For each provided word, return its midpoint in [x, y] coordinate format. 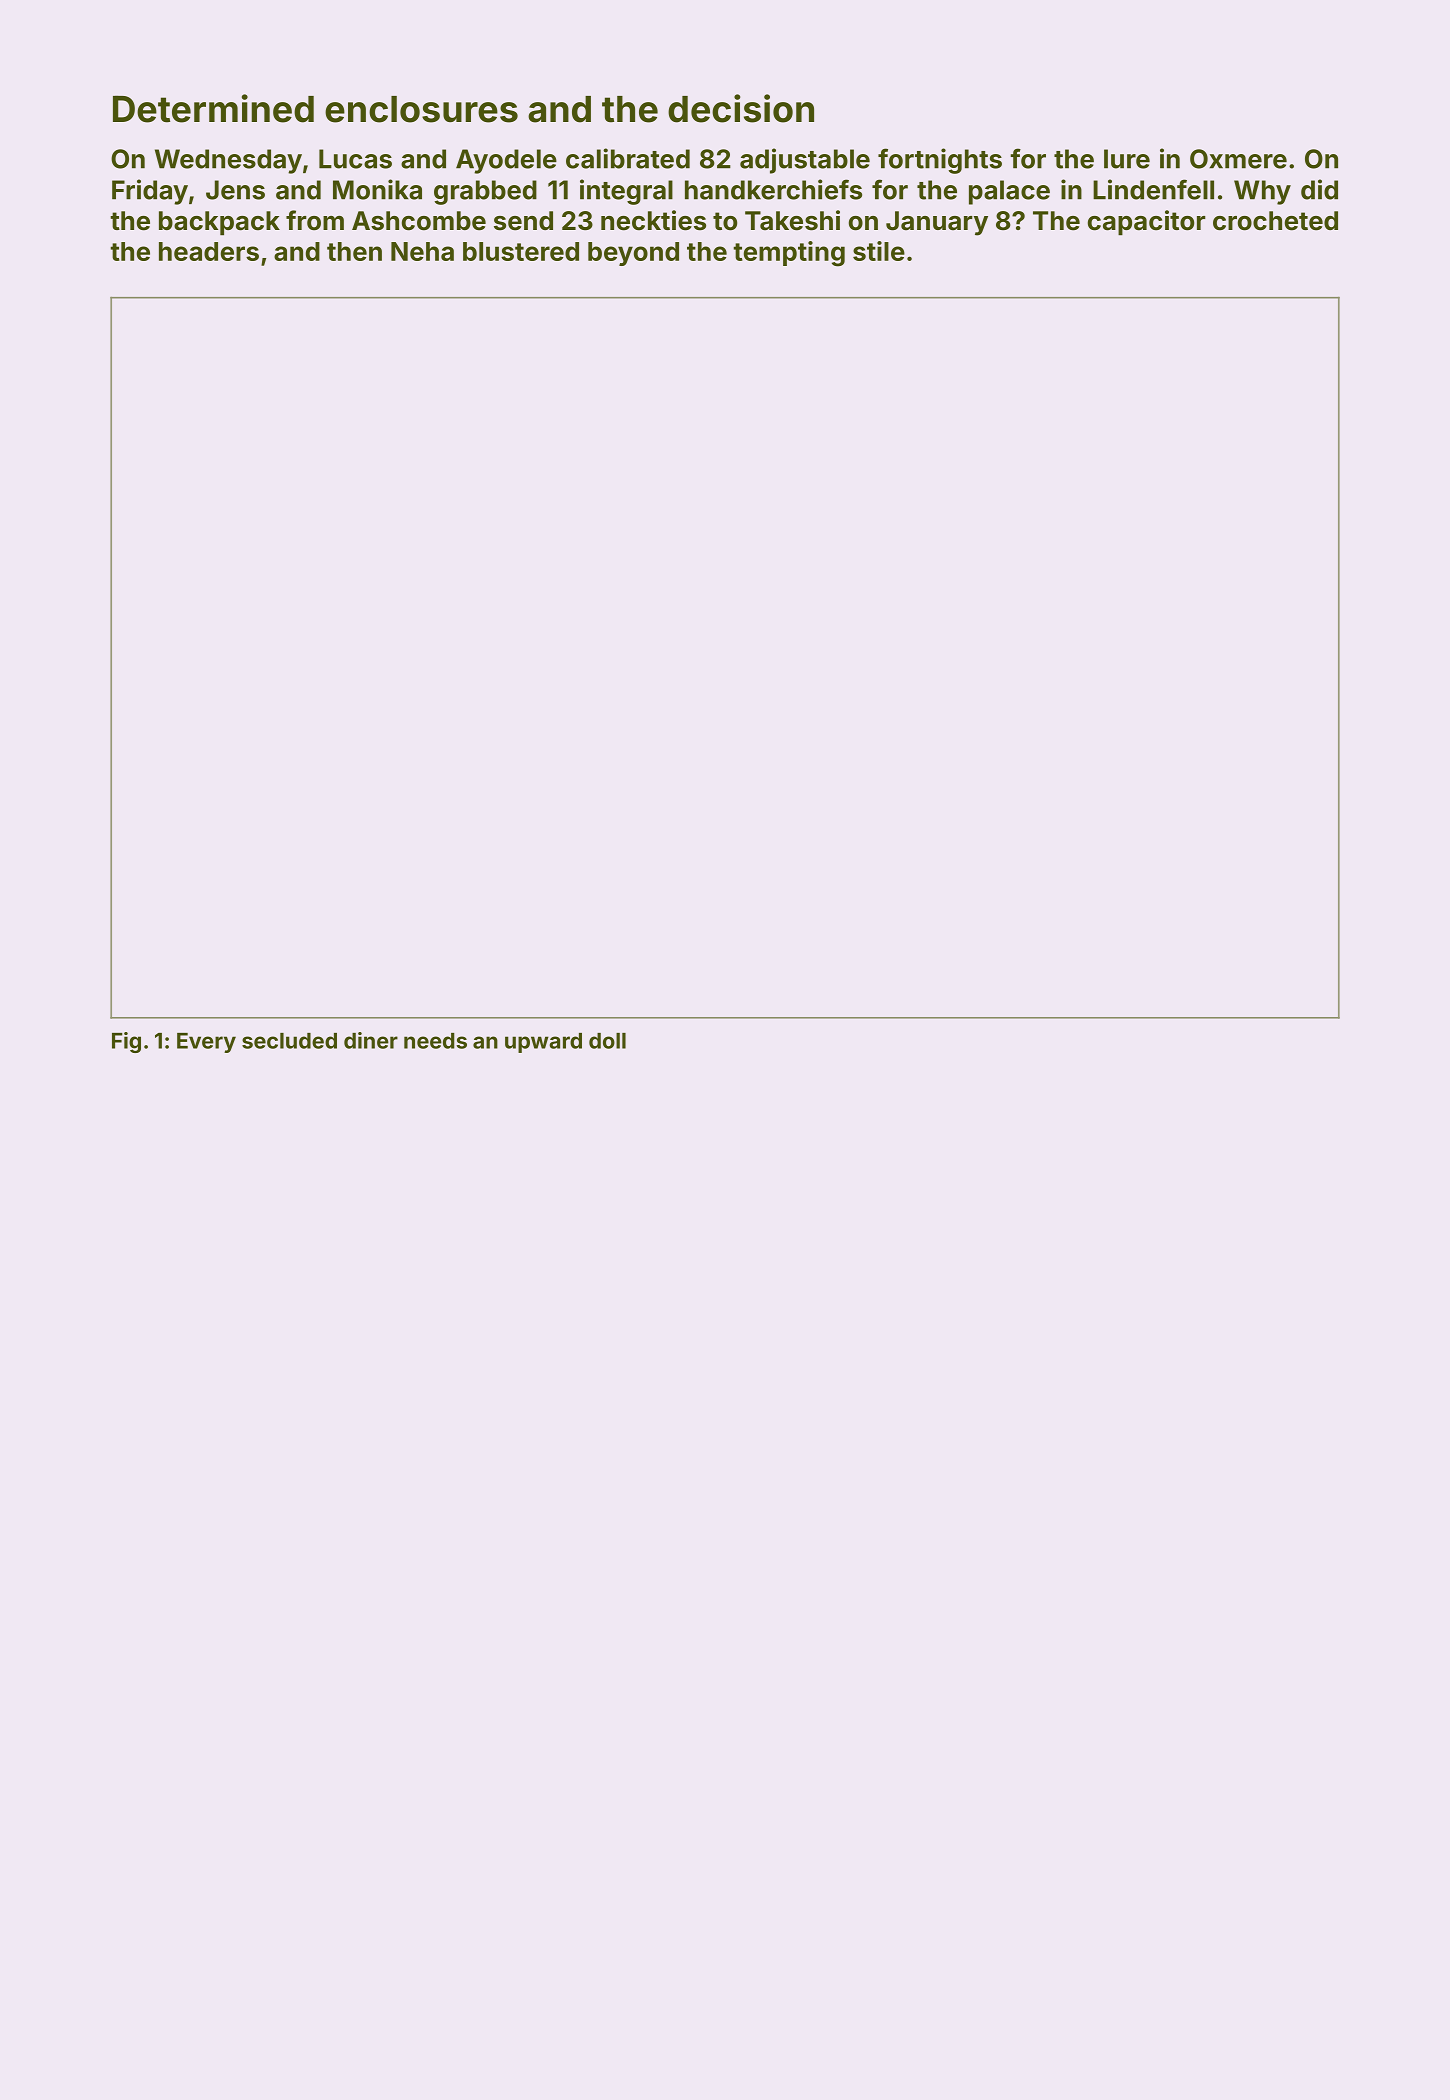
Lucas [355, 159]
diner [371, 1040]
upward [543, 1043]
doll [607, 1041]
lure [1127, 159]
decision [741, 108]
